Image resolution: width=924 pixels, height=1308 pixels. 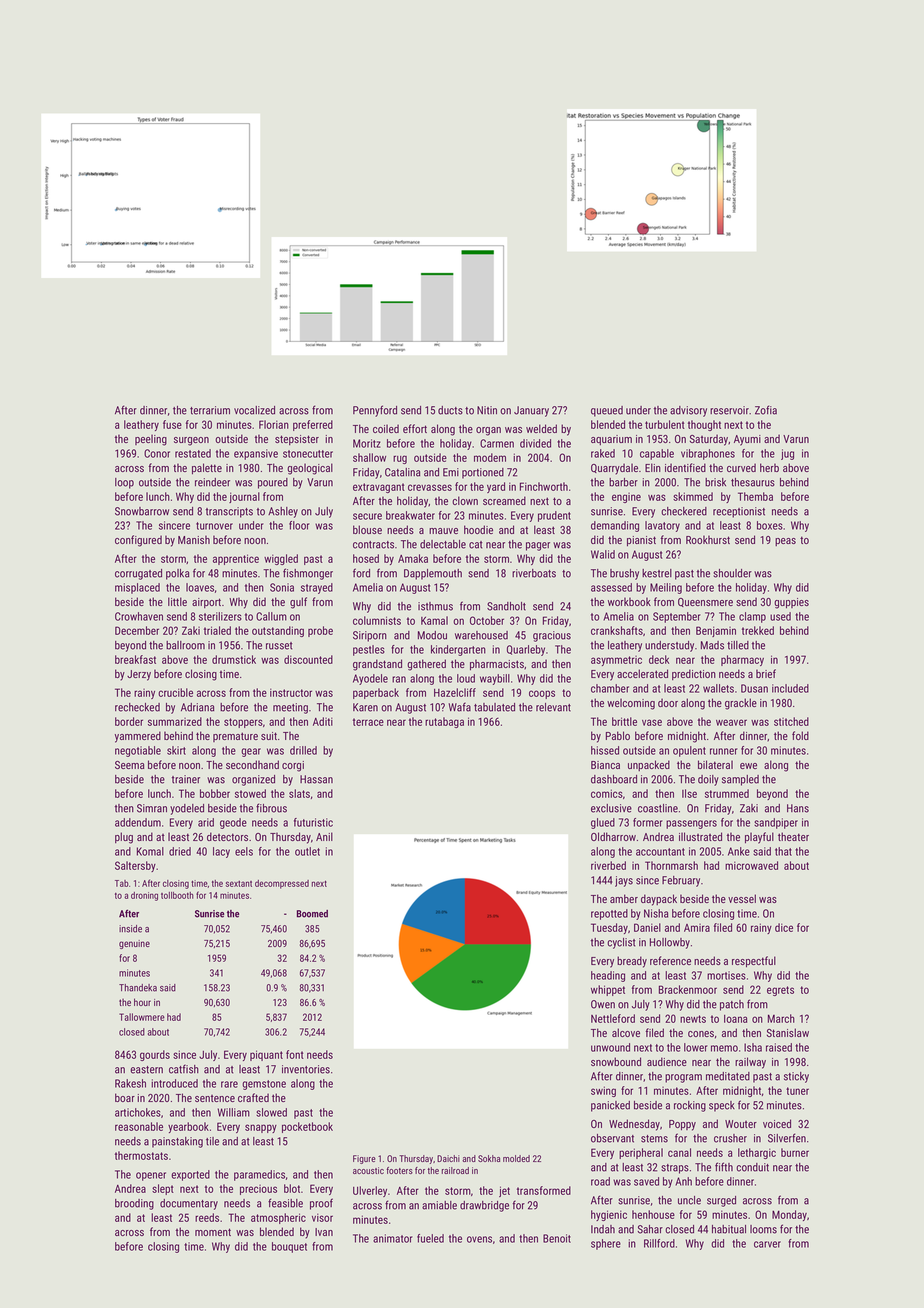 I want to click on identified, so click(x=685, y=467).
